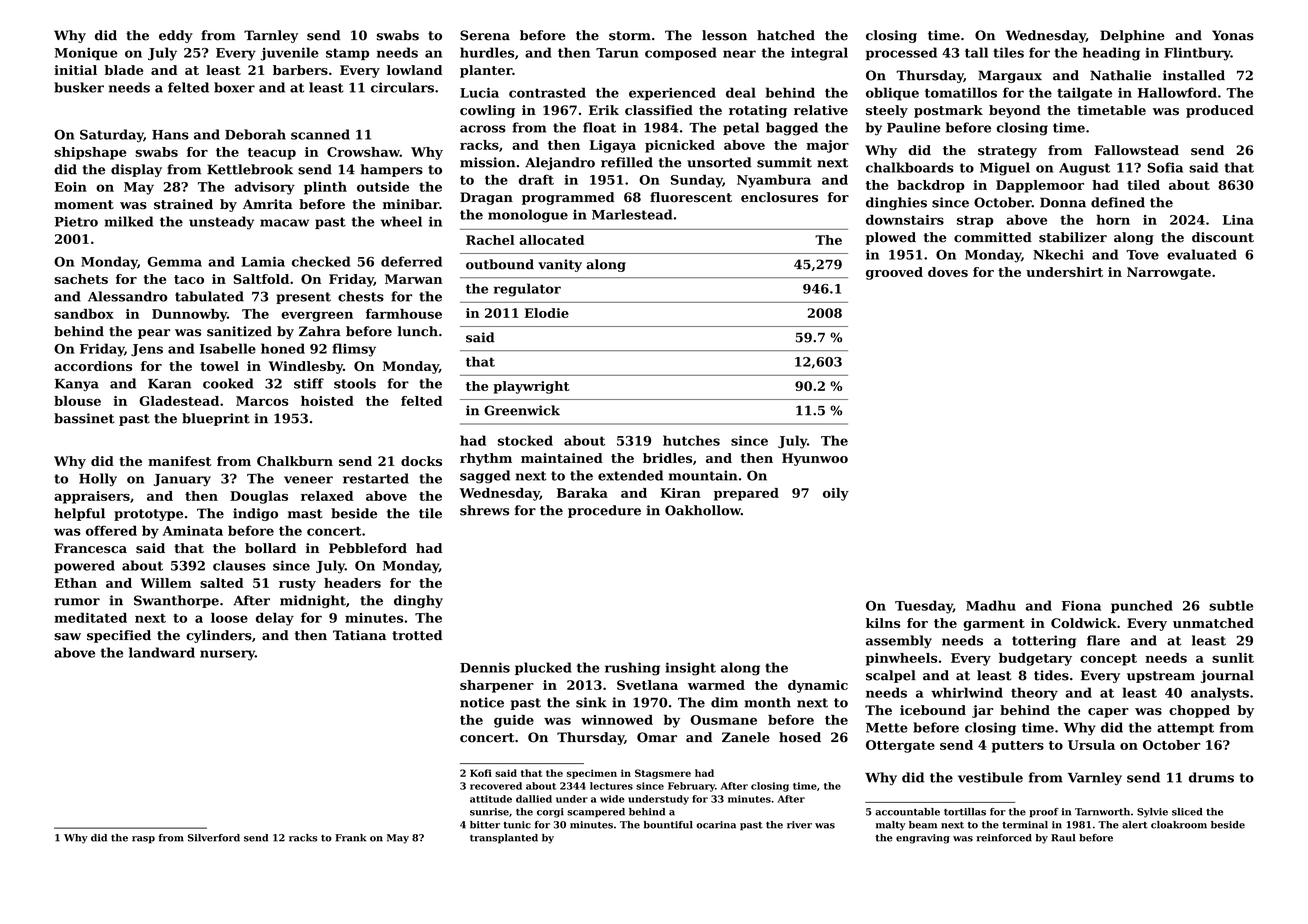 This document has width=1308, height=924. What do you see at coordinates (836, 494) in the document?
I see `oily` at bounding box center [836, 494].
